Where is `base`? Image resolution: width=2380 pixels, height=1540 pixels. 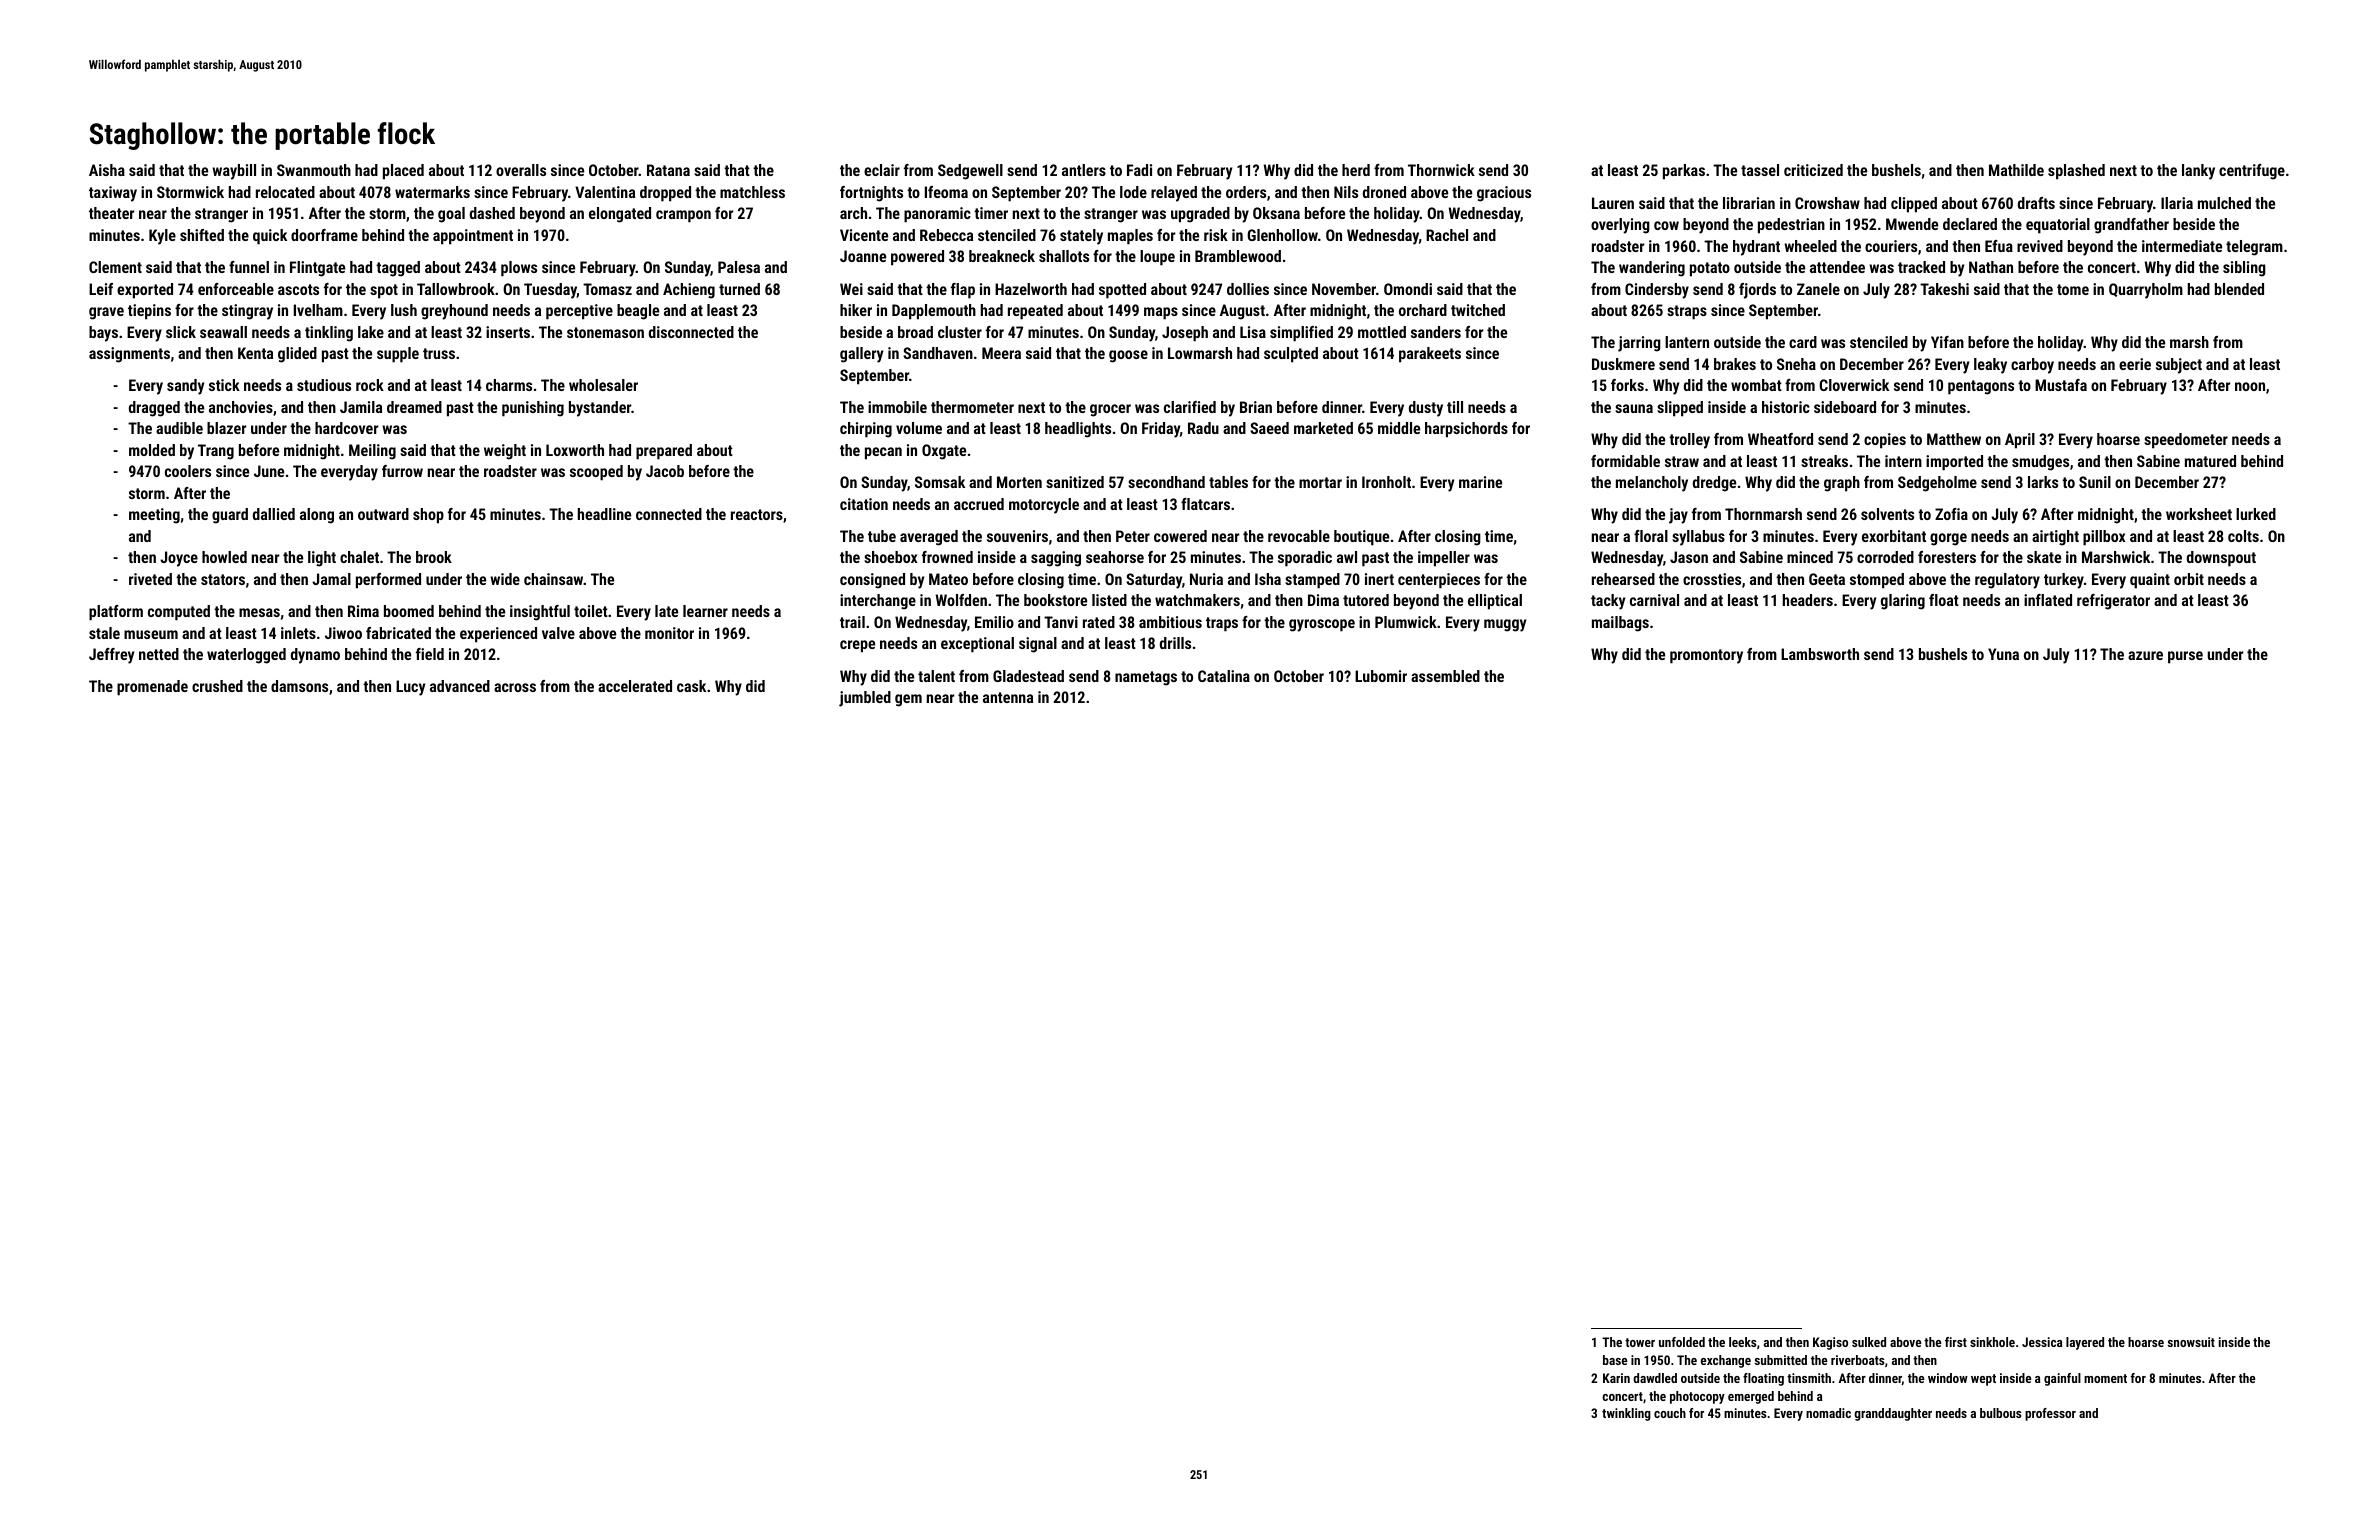 base is located at coordinates (1615, 1360).
